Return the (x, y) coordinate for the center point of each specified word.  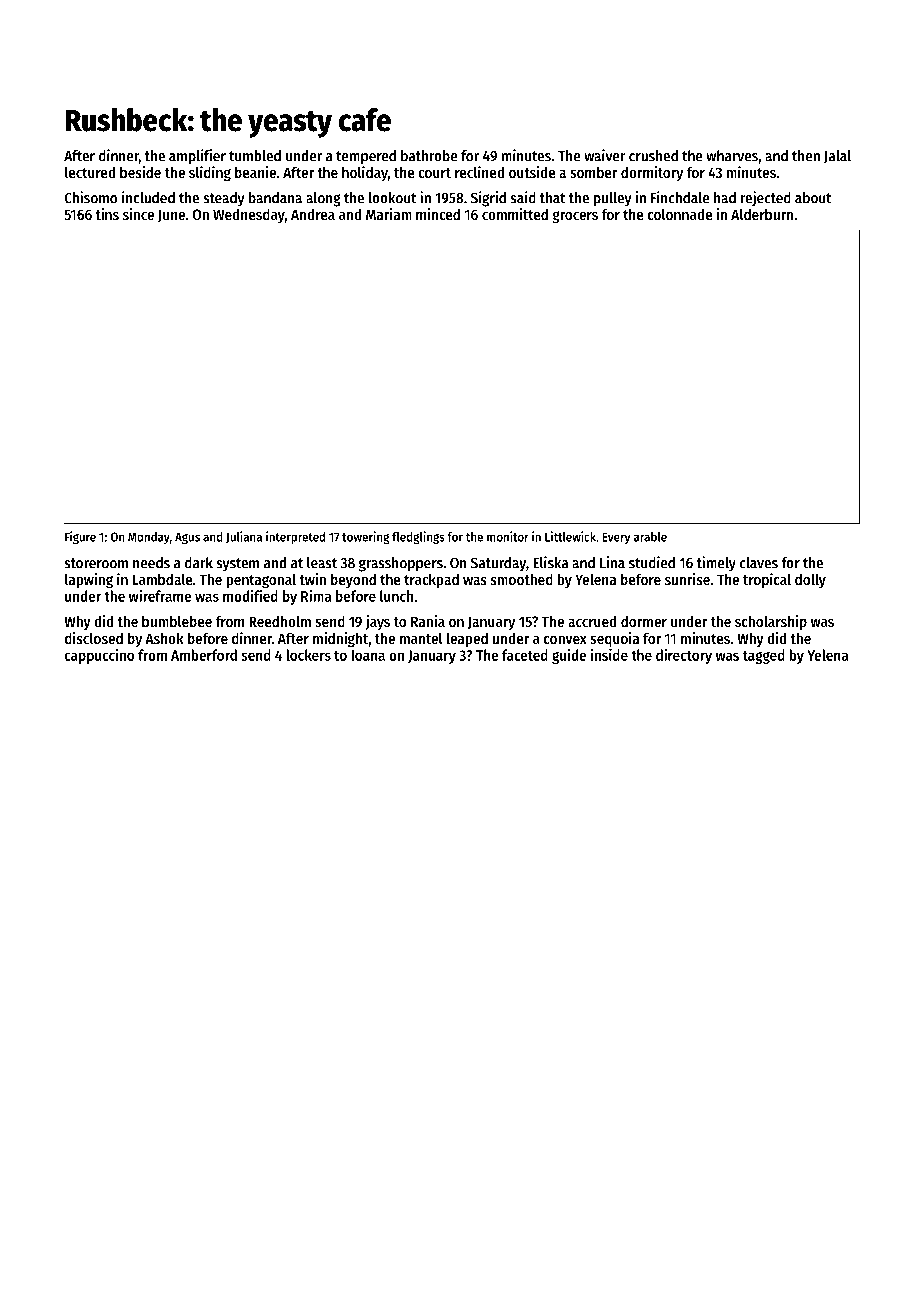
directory (684, 656)
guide (569, 656)
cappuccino (99, 656)
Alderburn (762, 214)
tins (107, 214)
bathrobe (429, 156)
